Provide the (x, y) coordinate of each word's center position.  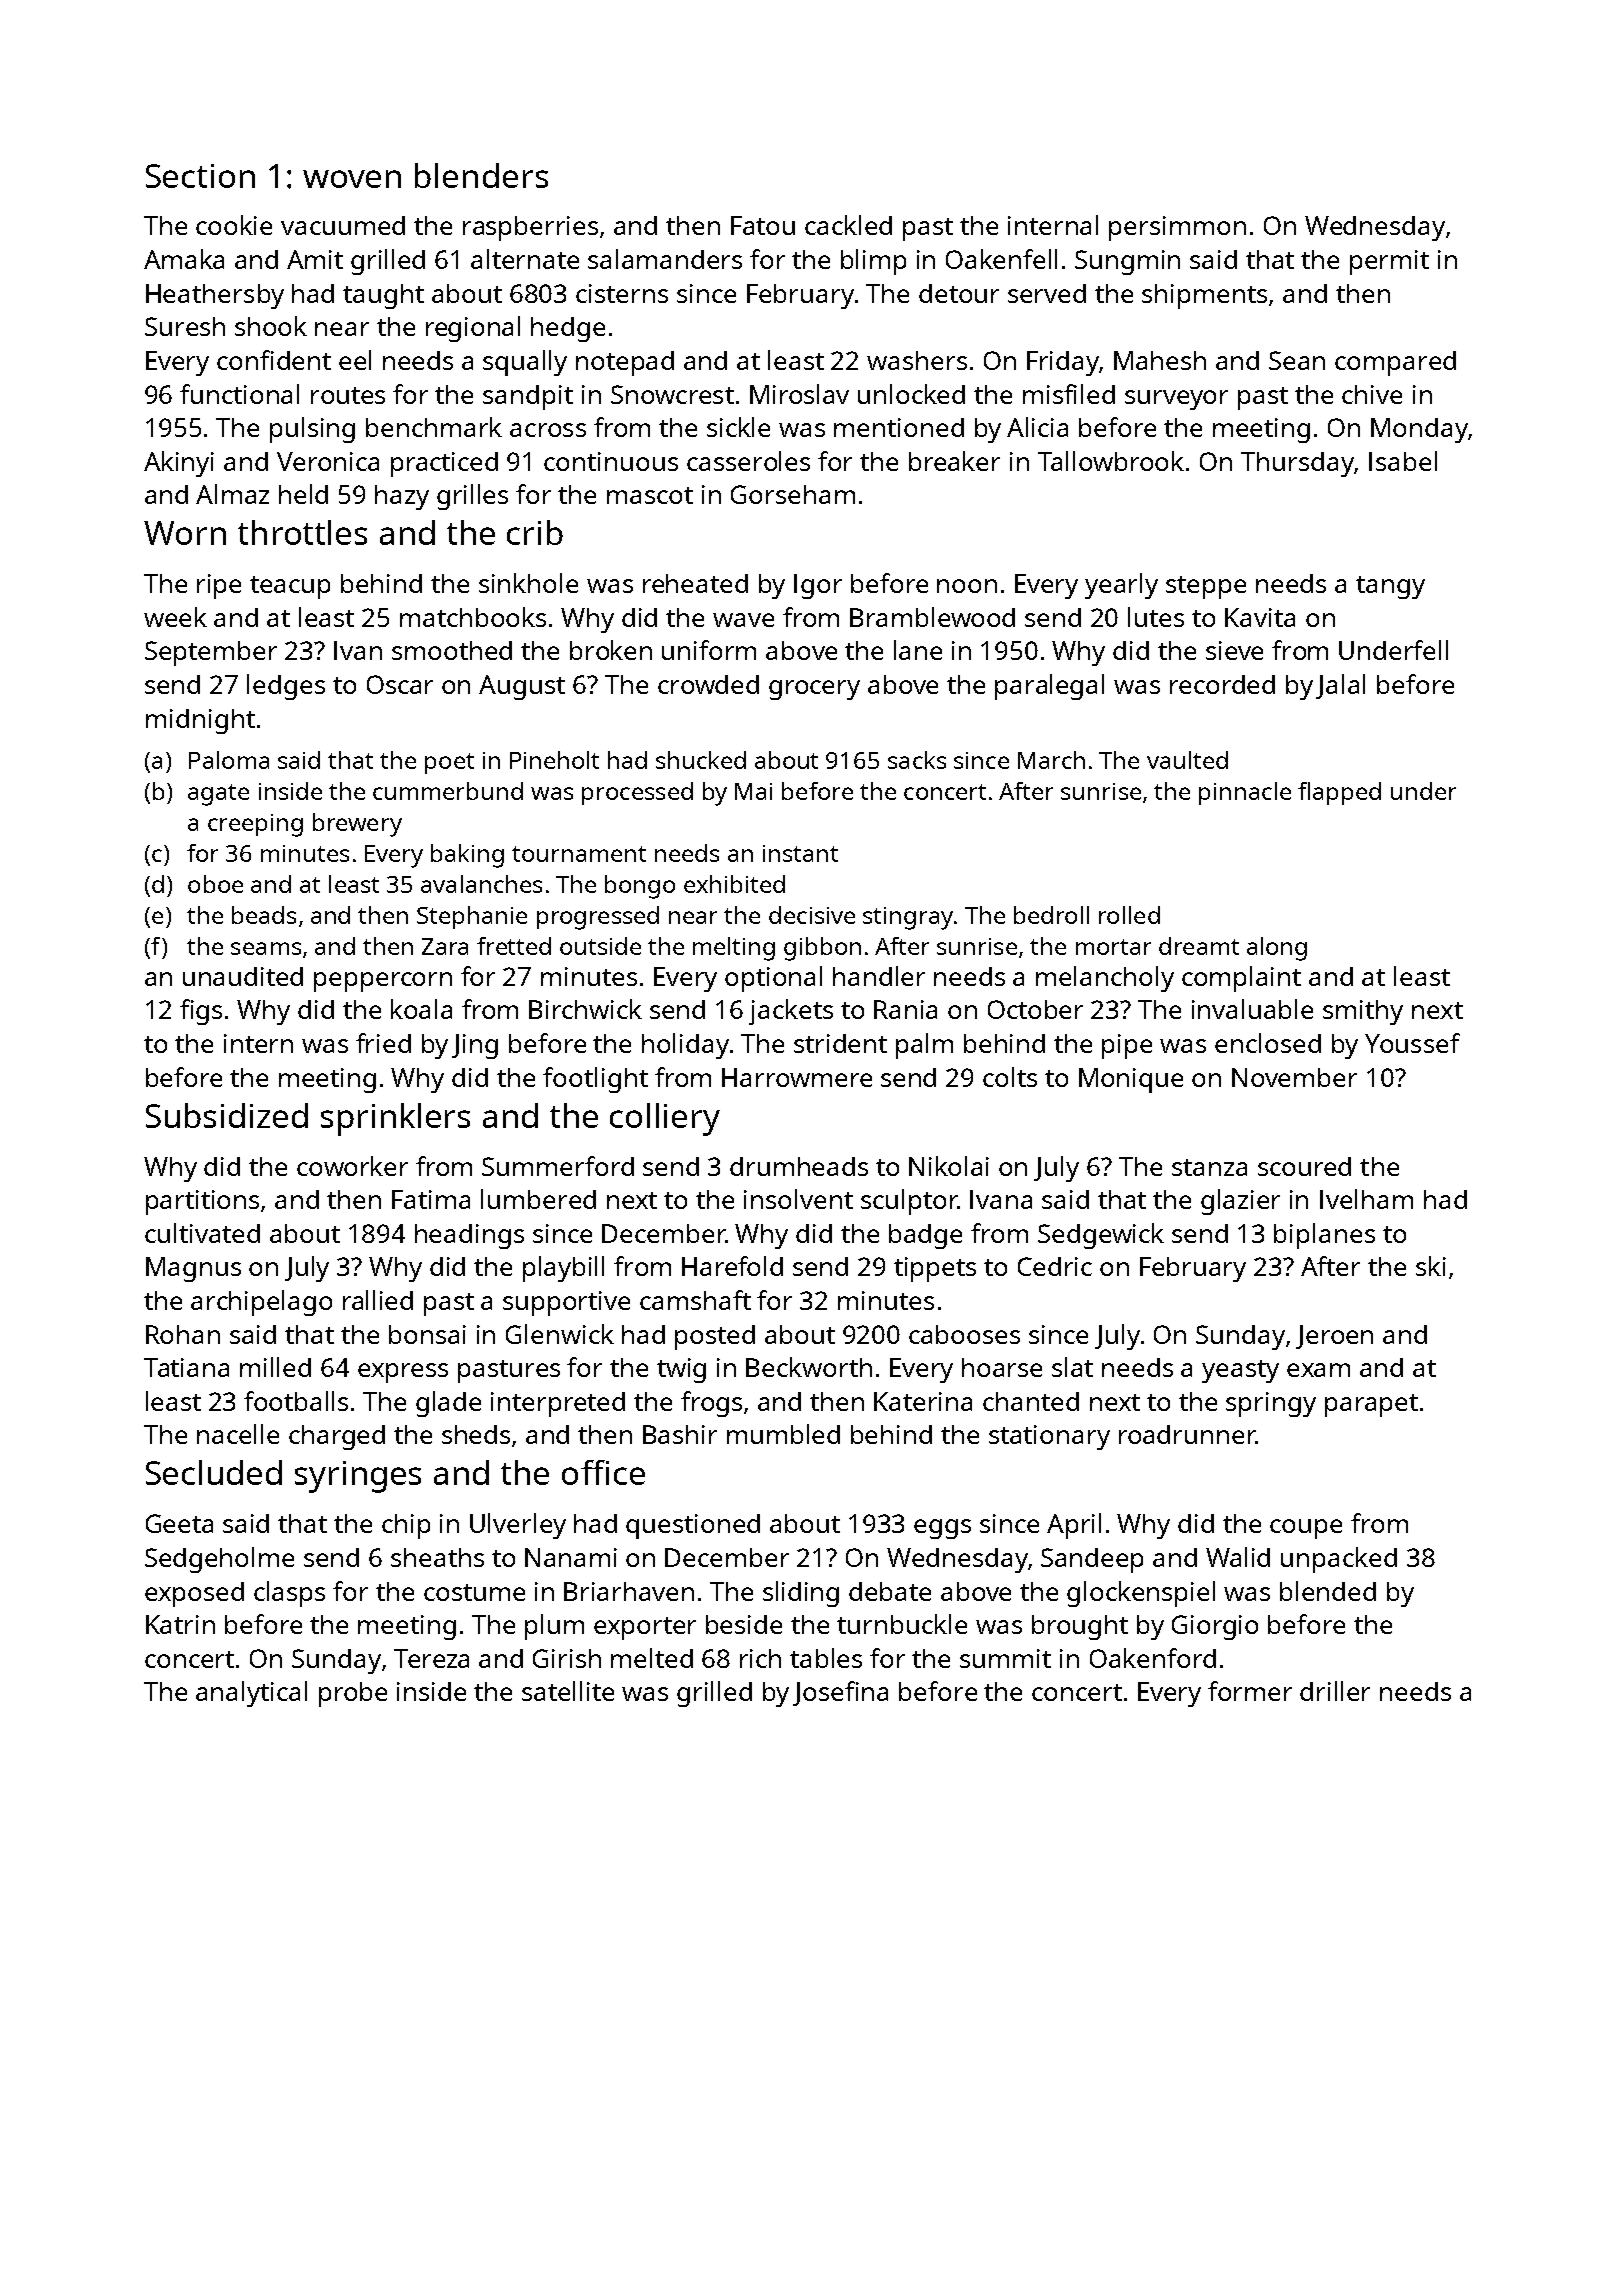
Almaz (232, 494)
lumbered (538, 1199)
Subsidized (227, 1115)
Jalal (1340, 686)
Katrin (180, 1624)
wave (743, 620)
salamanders (665, 259)
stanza (1209, 1167)
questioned (693, 1526)
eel (355, 360)
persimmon (1177, 228)
